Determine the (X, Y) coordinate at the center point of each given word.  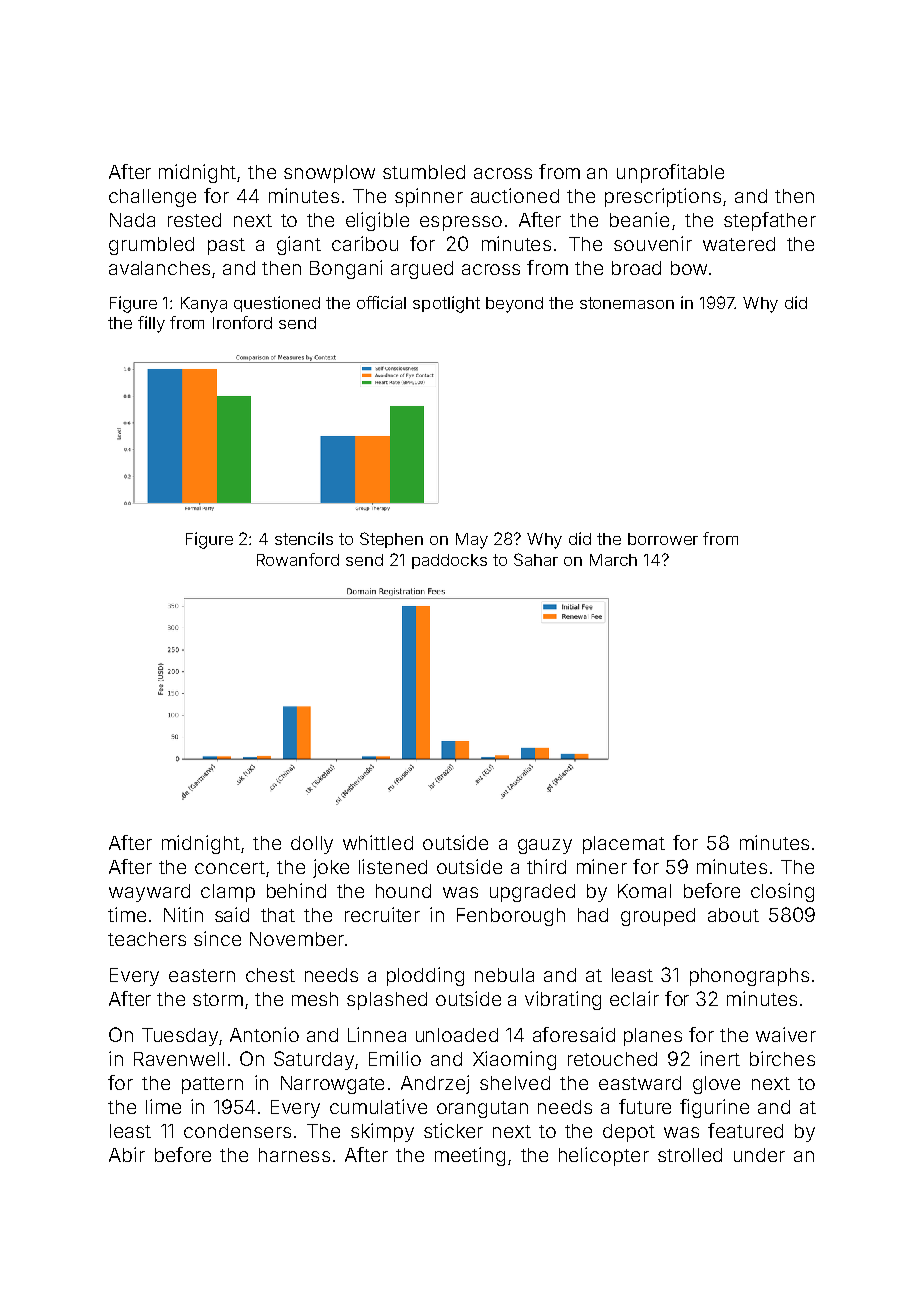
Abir (127, 1154)
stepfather (770, 221)
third (546, 866)
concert (230, 867)
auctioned (515, 195)
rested (194, 220)
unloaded (457, 1035)
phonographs (749, 977)
